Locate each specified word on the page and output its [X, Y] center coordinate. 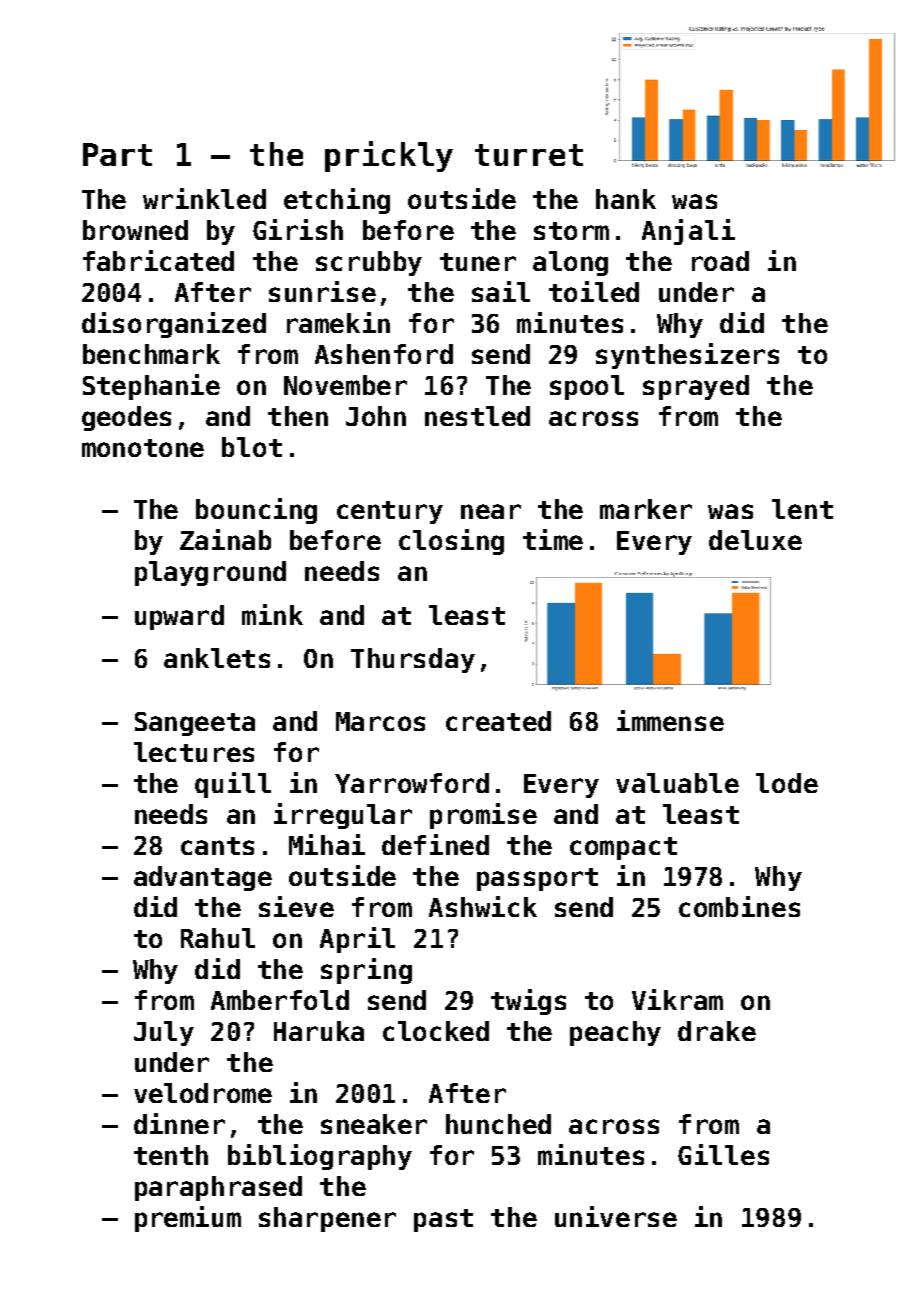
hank [626, 199]
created [498, 721]
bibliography [320, 1157]
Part [117, 154]
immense [670, 720]
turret [529, 155]
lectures [194, 752]
